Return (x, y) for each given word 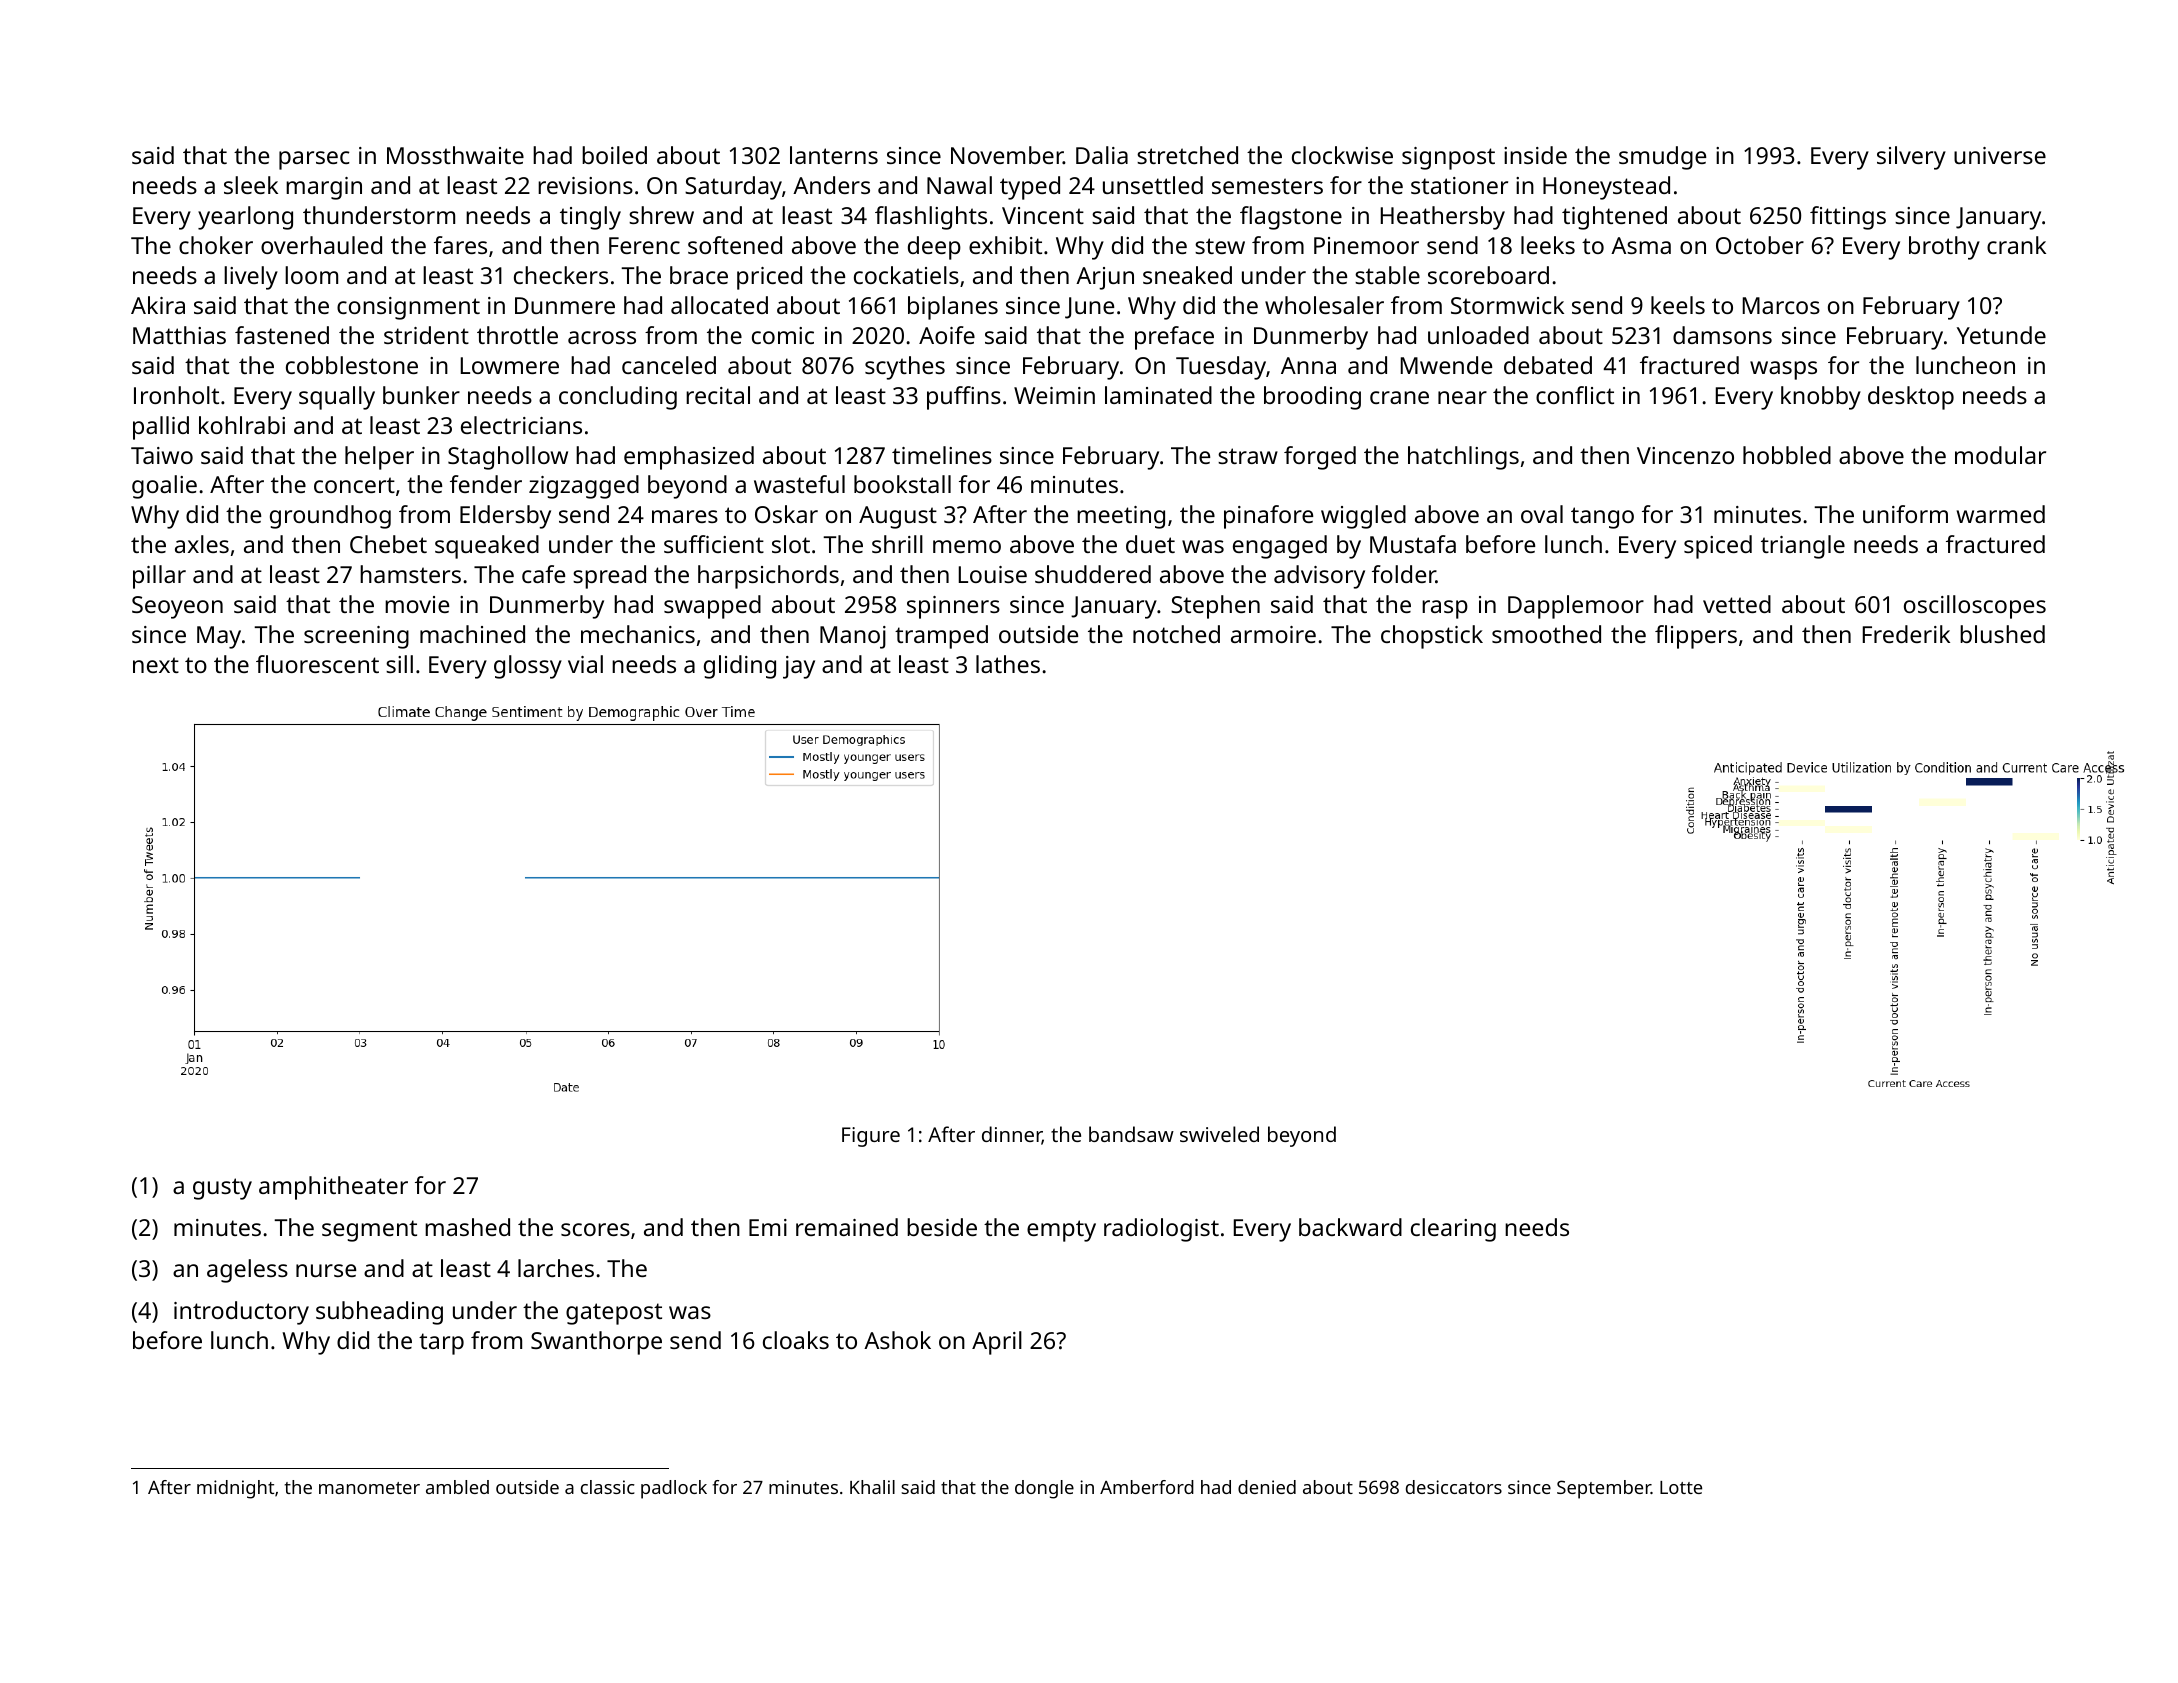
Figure (871, 1137)
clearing (1453, 1230)
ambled (457, 1487)
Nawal (959, 185)
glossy (528, 667)
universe (2000, 155)
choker (216, 245)
